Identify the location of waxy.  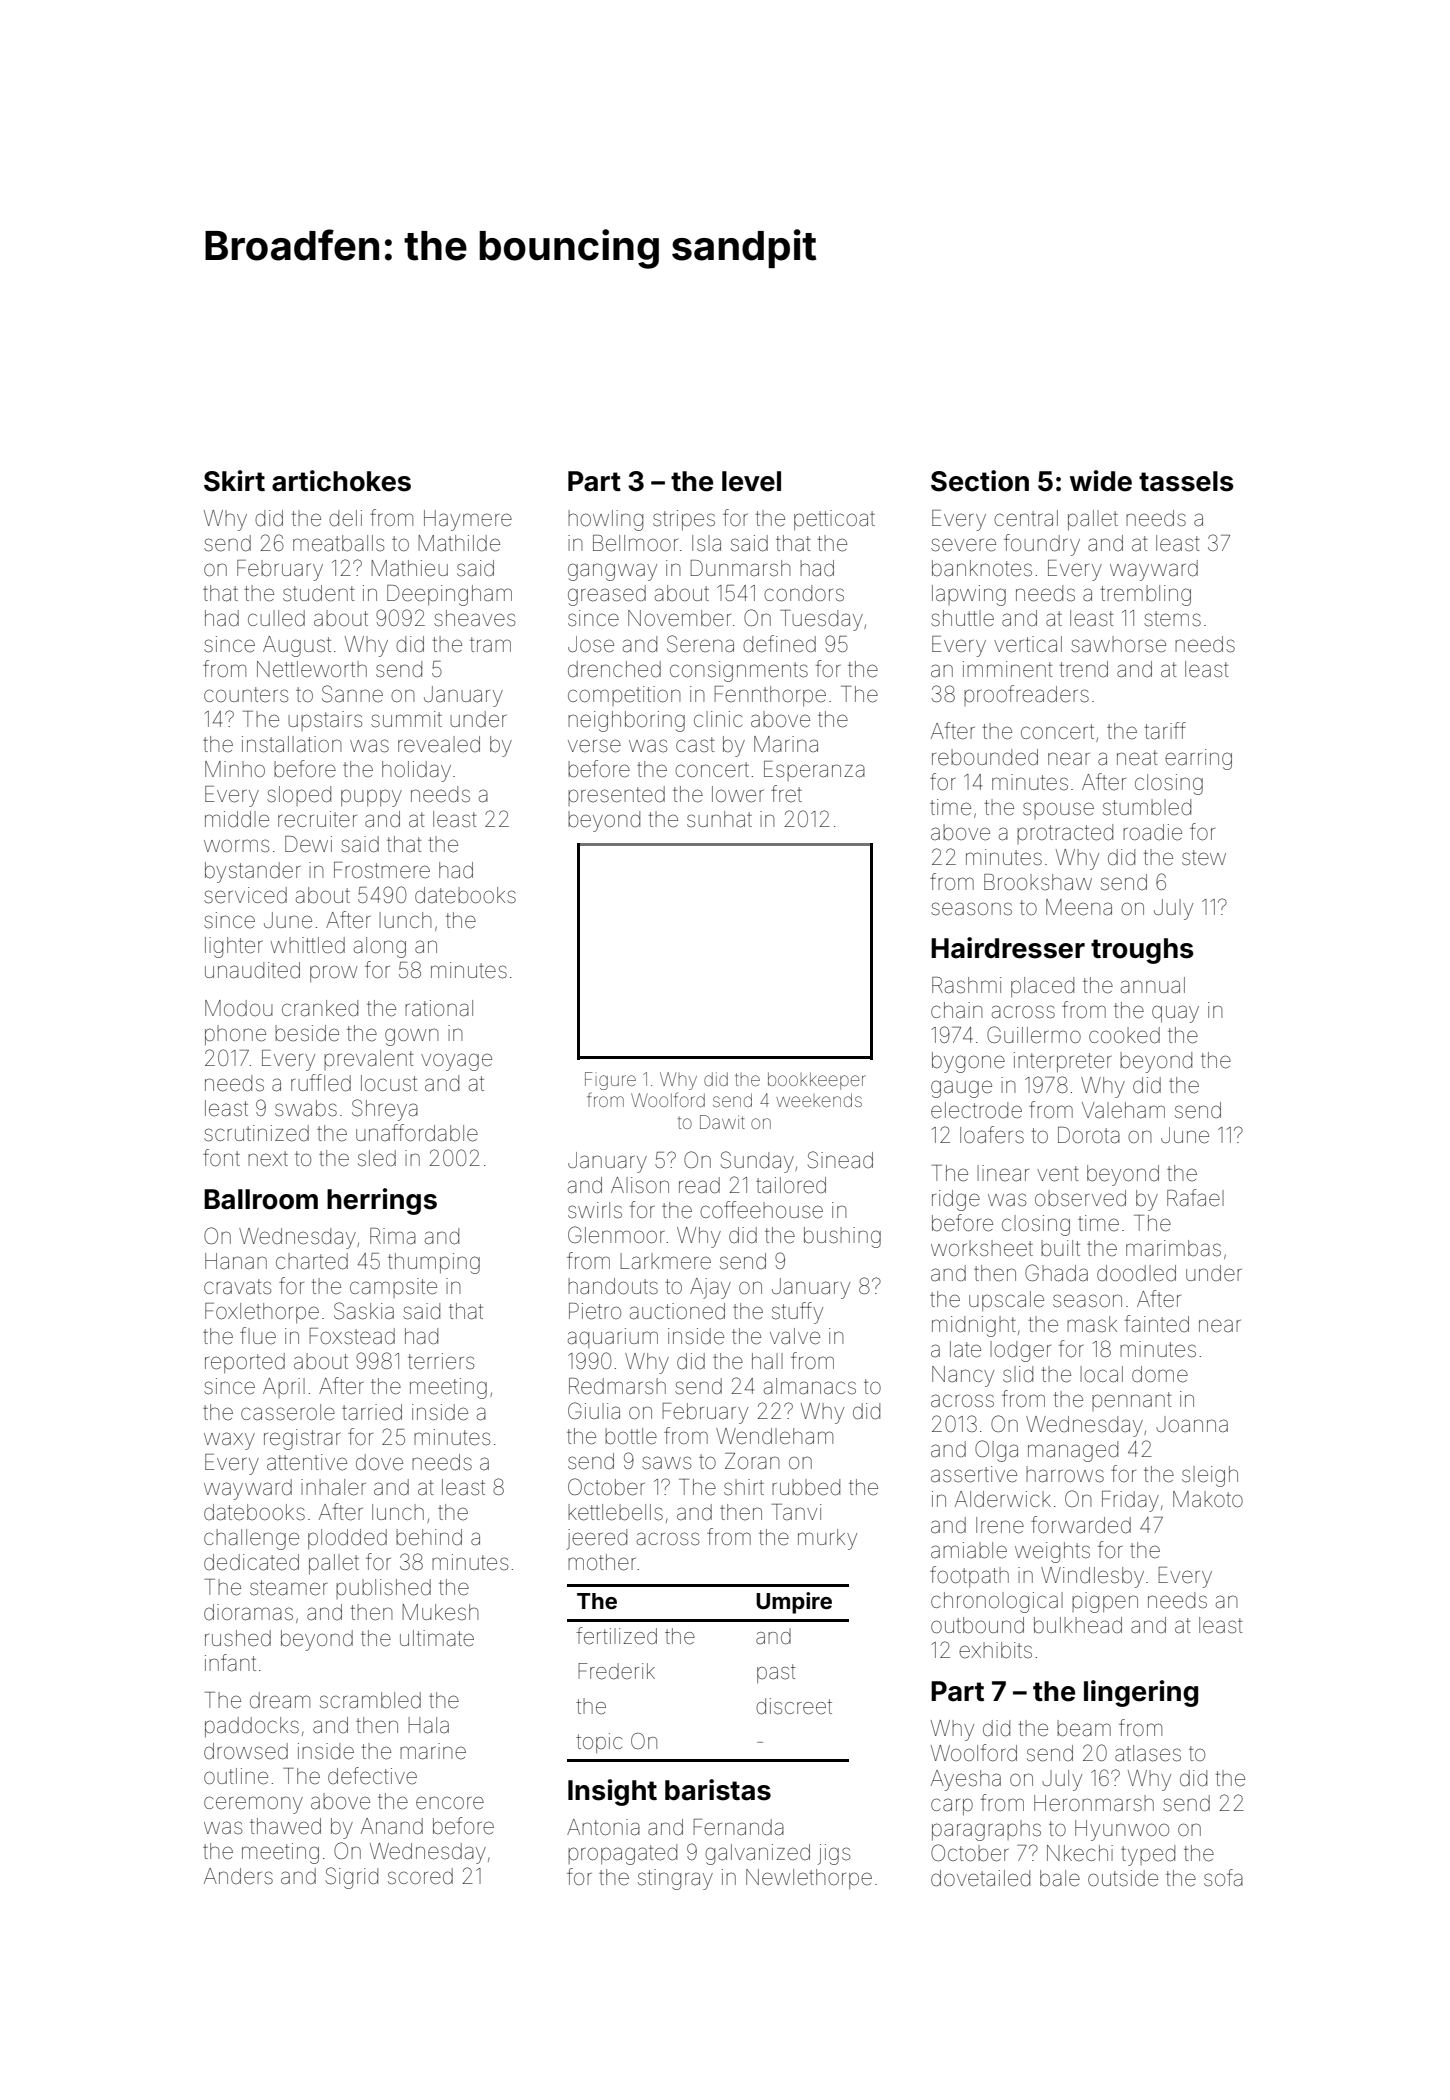
(229, 1441).
